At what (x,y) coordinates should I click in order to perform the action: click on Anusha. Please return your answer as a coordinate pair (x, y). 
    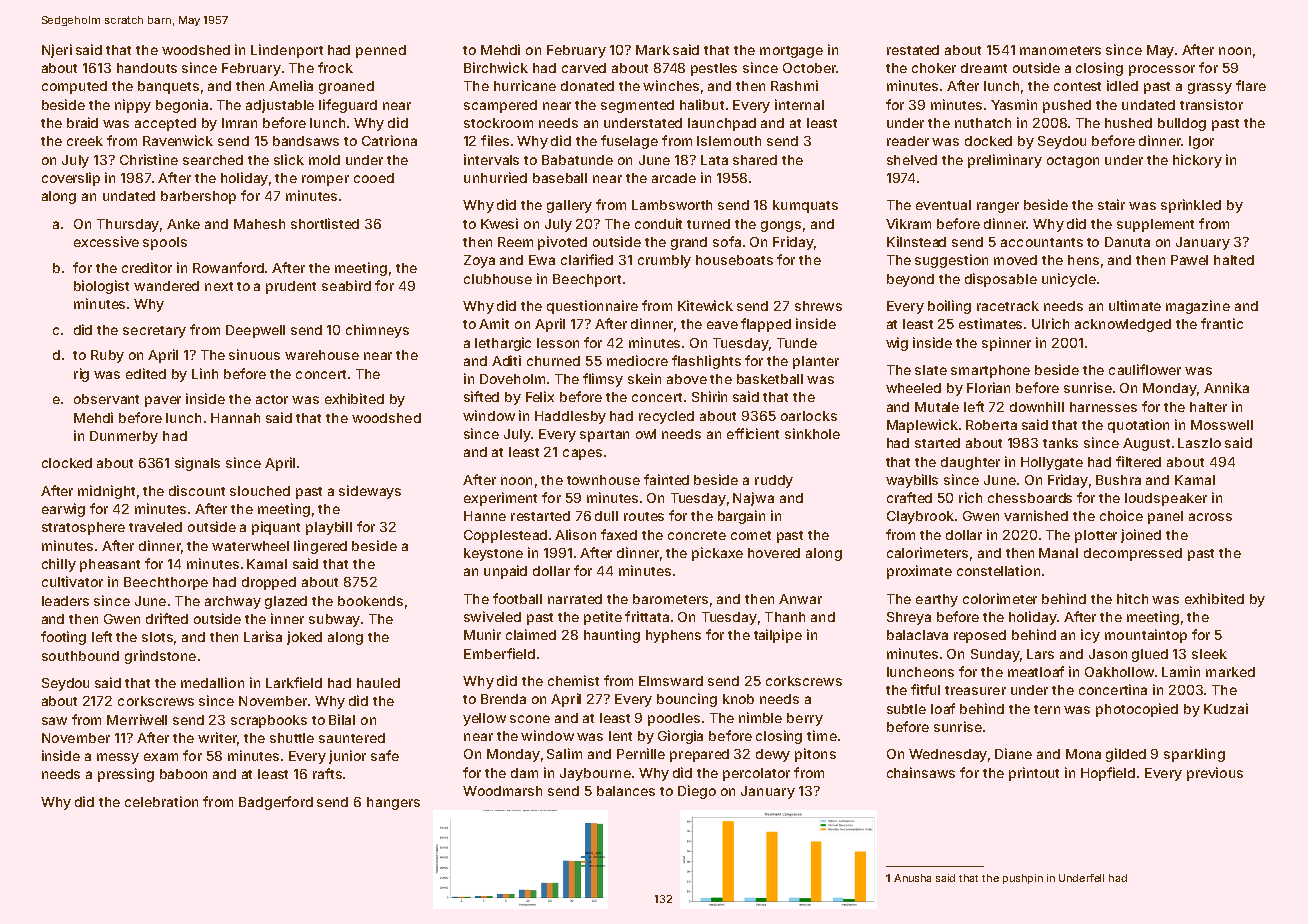
    Looking at the image, I should click on (912, 878).
